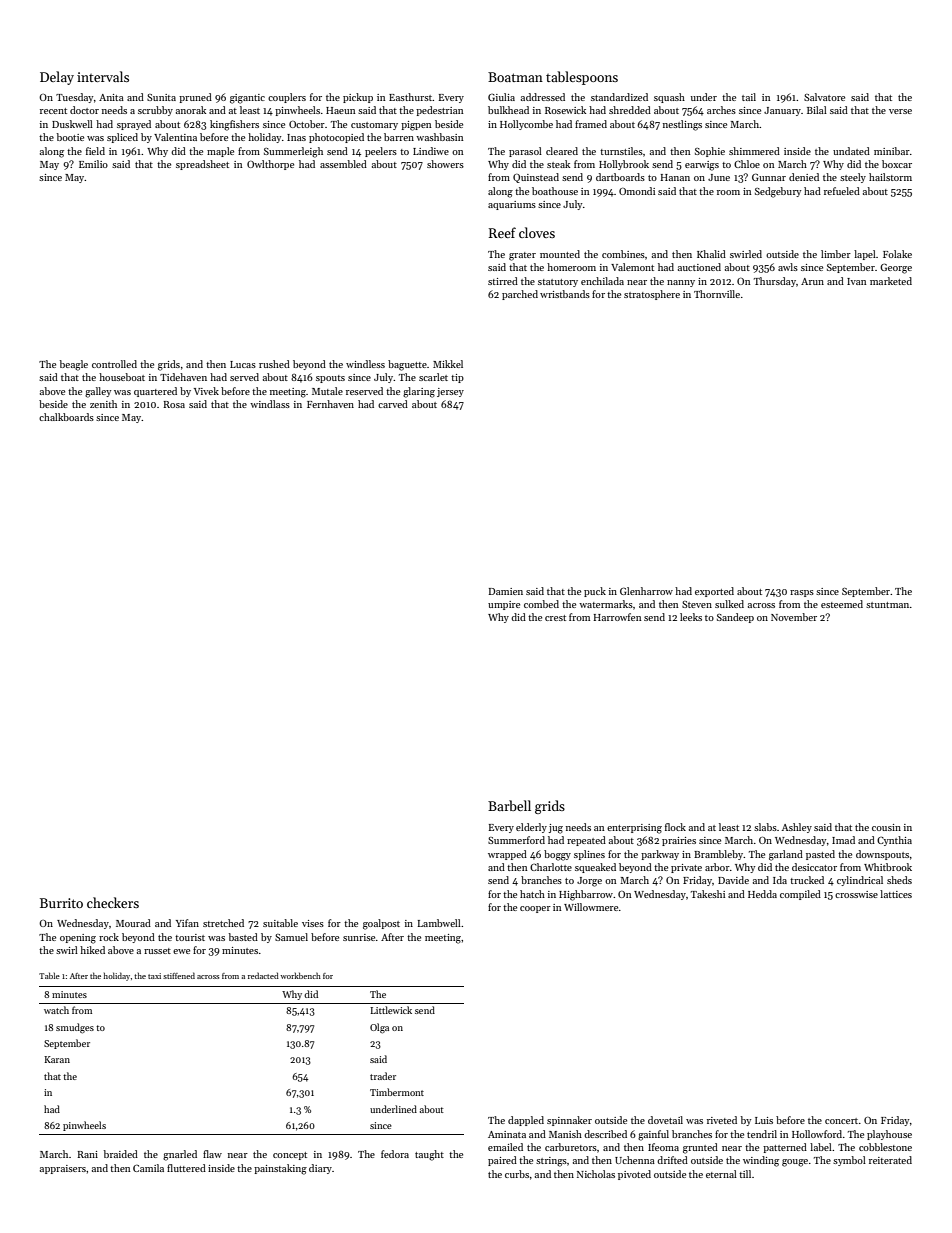  I want to click on Sedgebury, so click(778, 192).
